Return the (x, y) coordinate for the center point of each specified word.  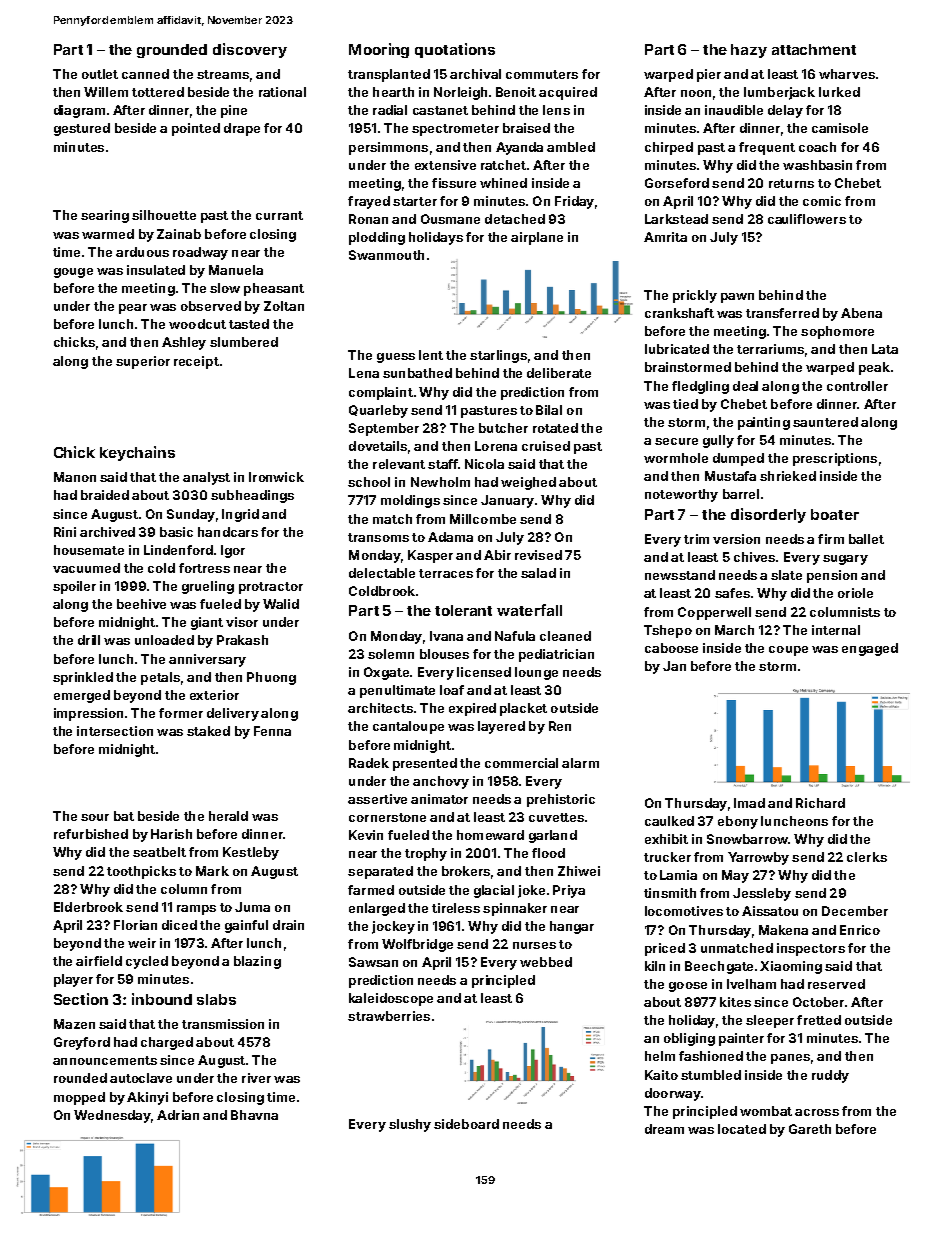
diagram (79, 111)
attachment (814, 49)
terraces (446, 573)
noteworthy (681, 495)
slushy (410, 1125)
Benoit (516, 92)
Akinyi (147, 1098)
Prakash (242, 640)
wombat (766, 1111)
